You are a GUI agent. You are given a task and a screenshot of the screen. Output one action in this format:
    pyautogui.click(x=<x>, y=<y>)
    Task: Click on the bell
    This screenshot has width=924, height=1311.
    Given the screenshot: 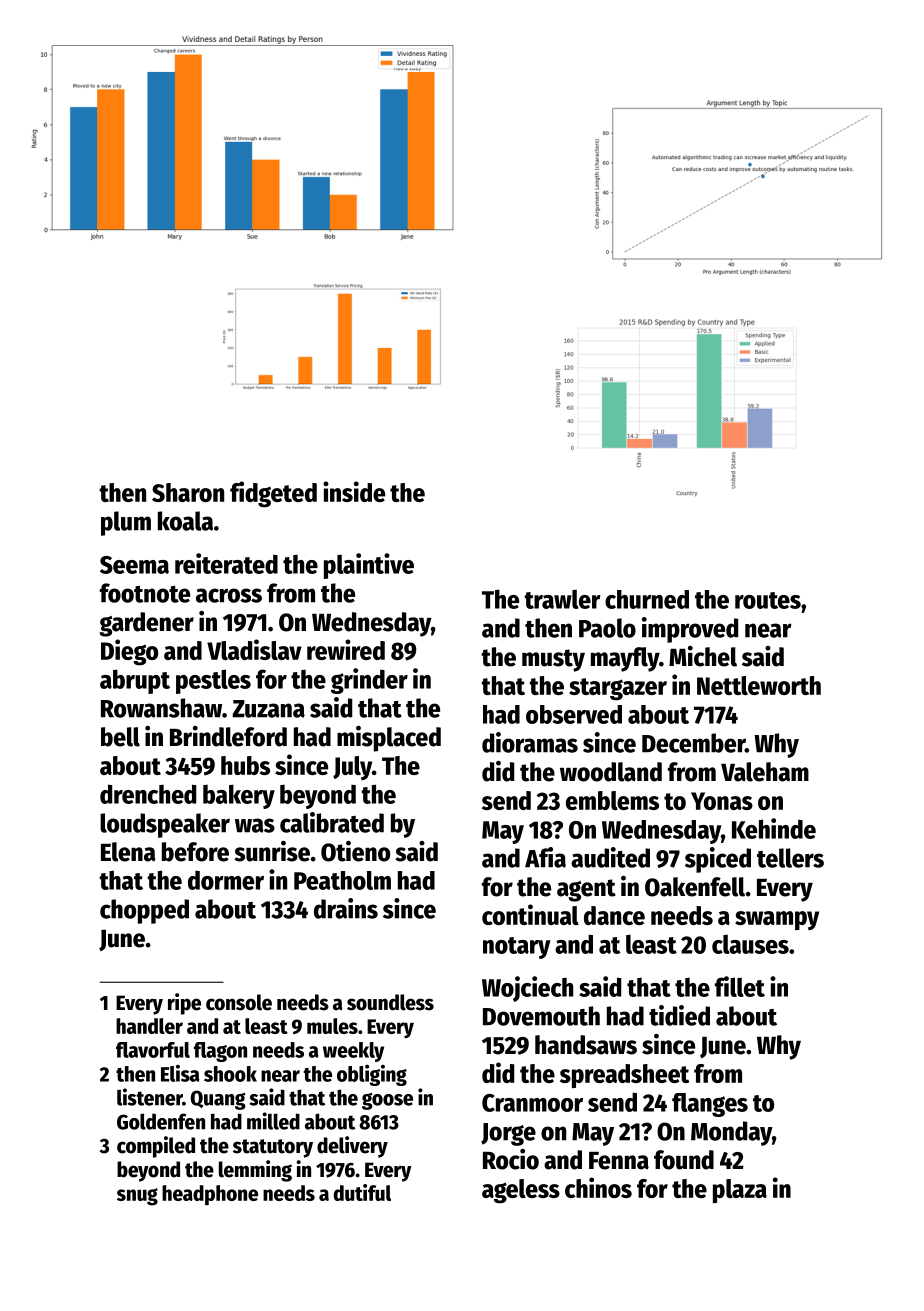 What is the action you would take?
    pyautogui.click(x=120, y=737)
